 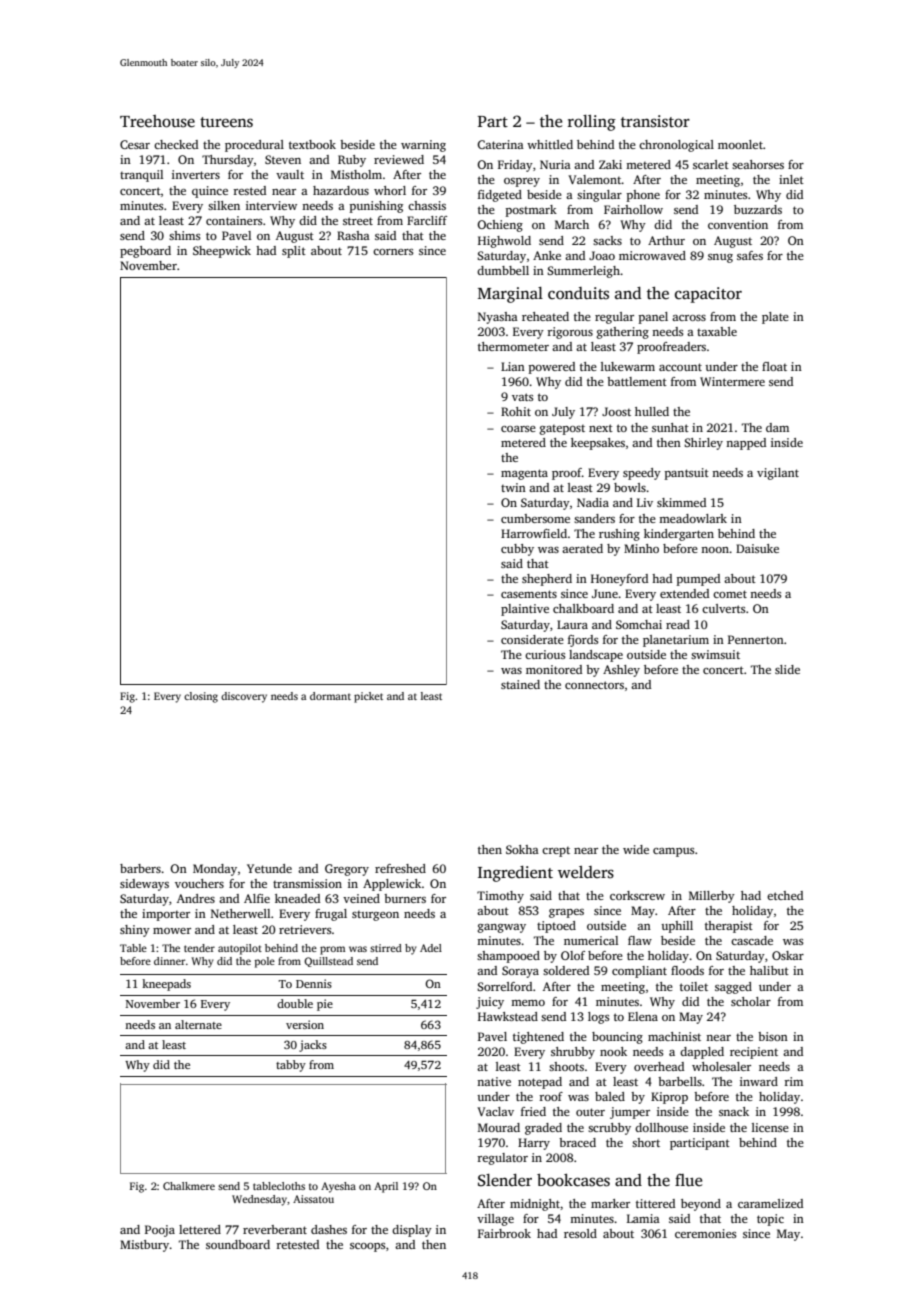 What do you see at coordinates (356, 174) in the image?
I see `Mistholm` at bounding box center [356, 174].
